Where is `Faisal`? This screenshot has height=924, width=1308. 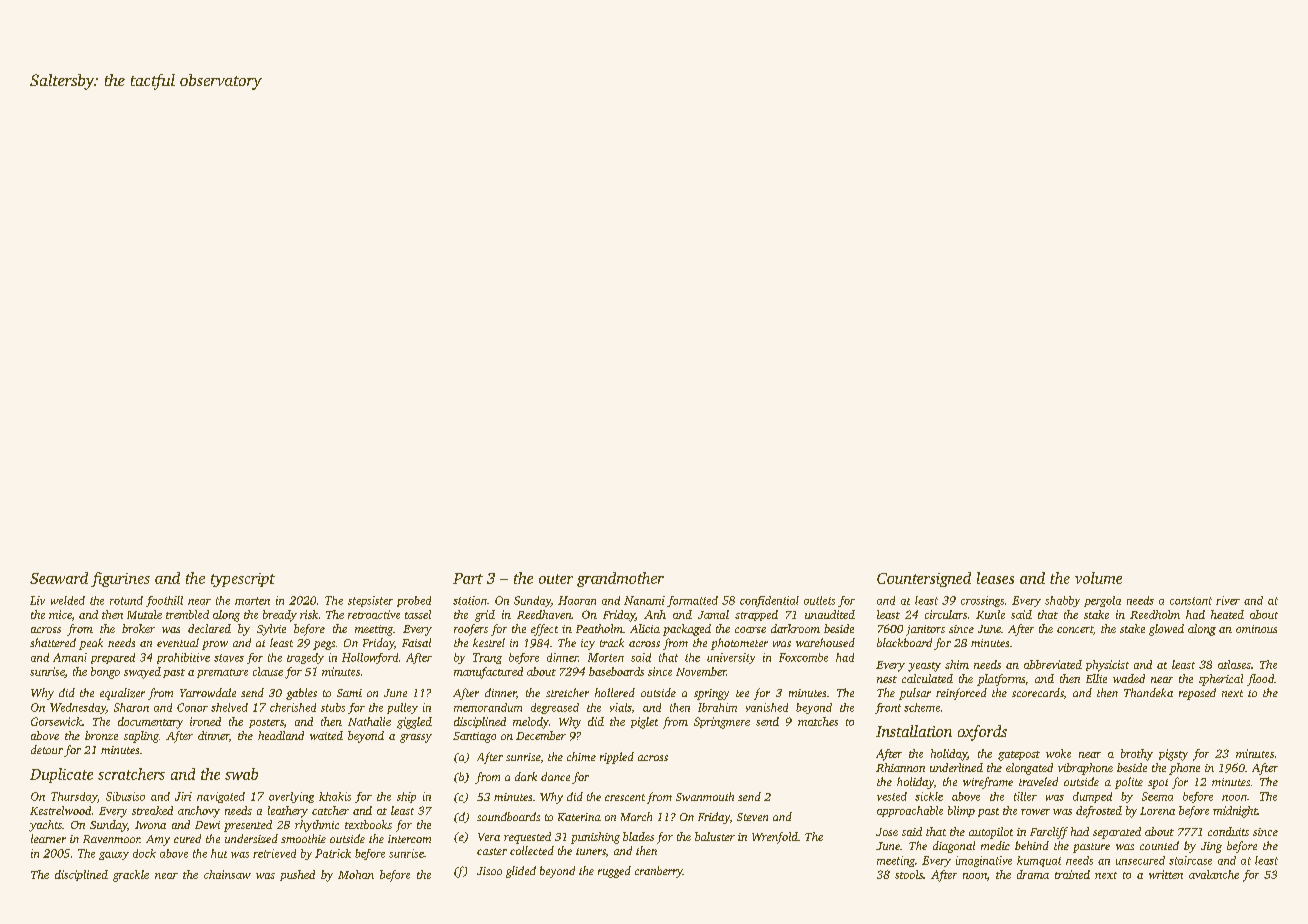 Faisal is located at coordinates (416, 642).
